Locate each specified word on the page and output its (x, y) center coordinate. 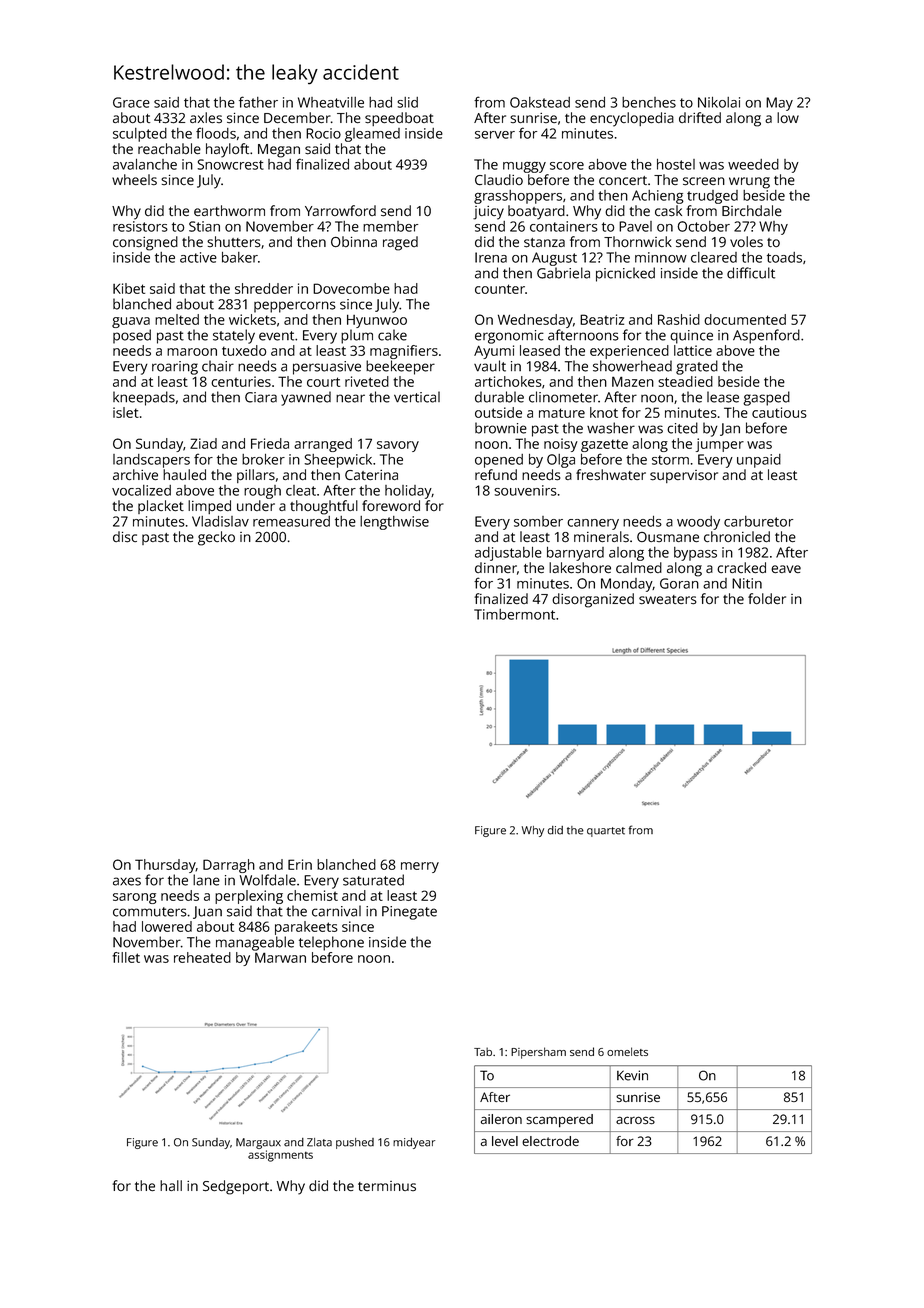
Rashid (679, 319)
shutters (234, 242)
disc (125, 537)
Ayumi (494, 352)
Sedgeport (236, 1187)
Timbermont (514, 614)
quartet (606, 832)
